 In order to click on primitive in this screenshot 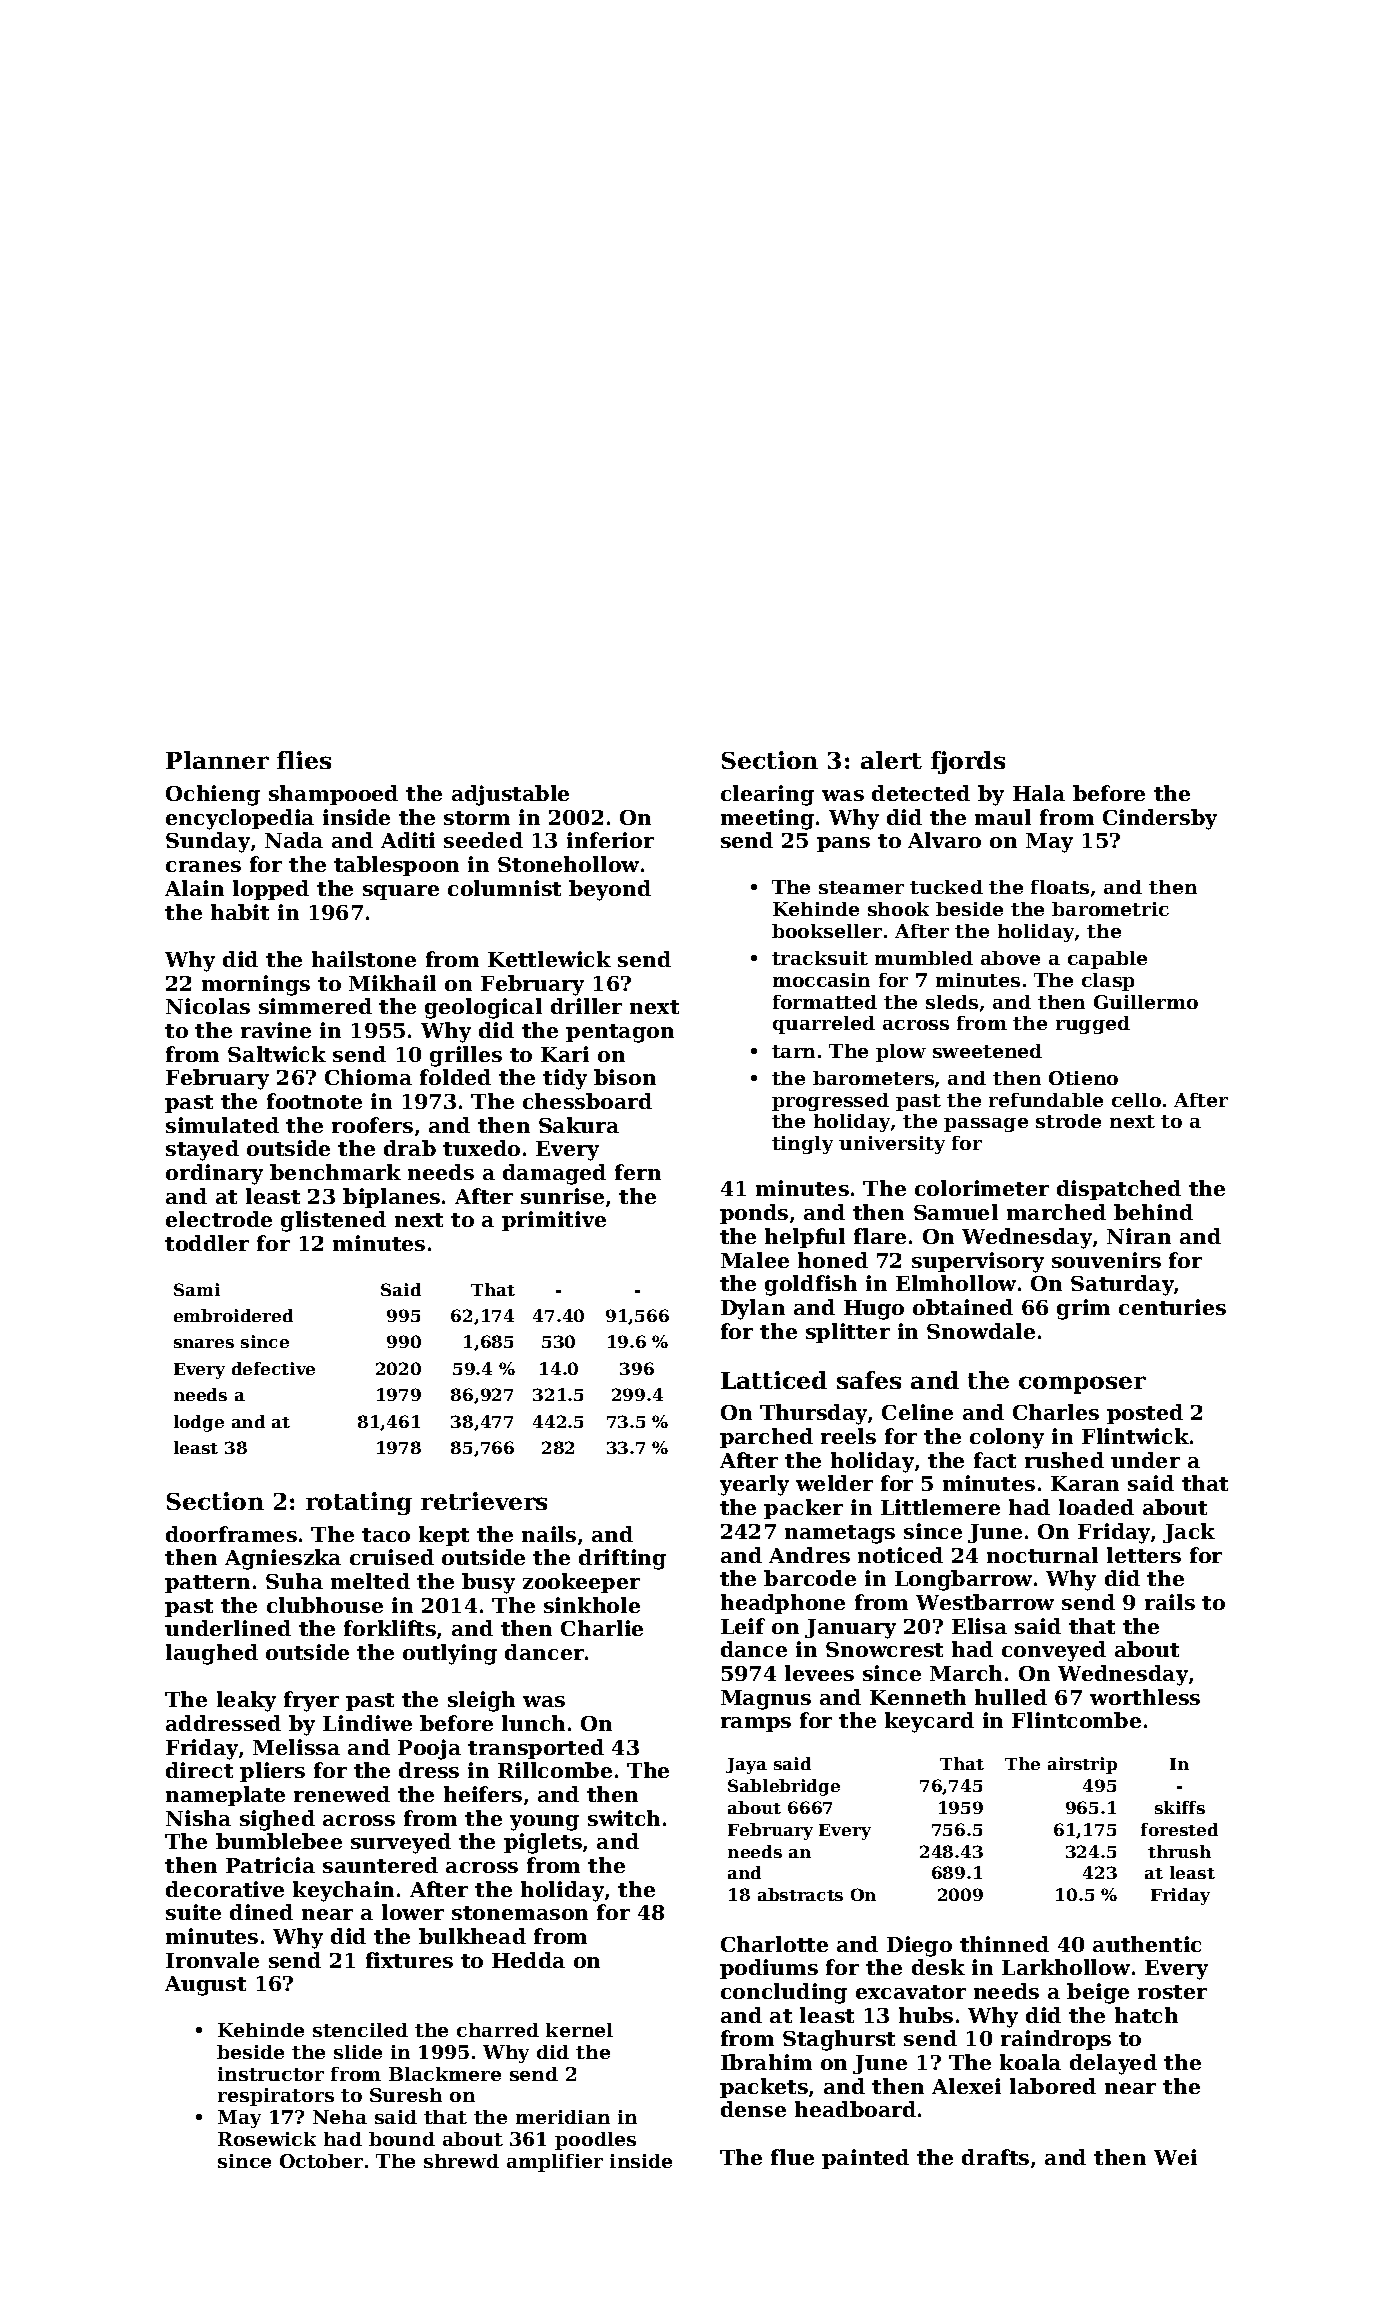, I will do `click(554, 1221)`.
